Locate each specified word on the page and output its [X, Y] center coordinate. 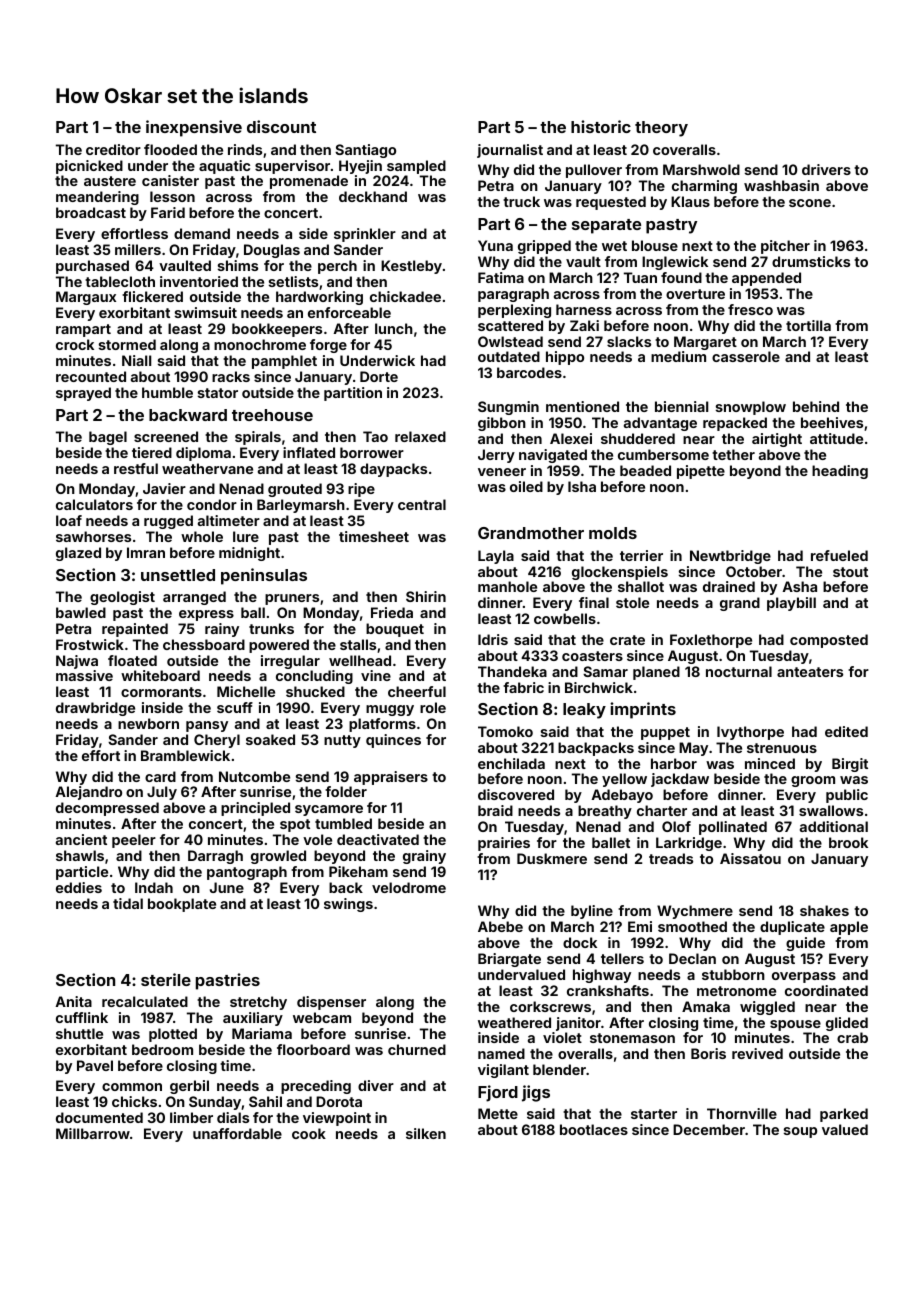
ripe [361, 490]
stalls [358, 644]
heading [840, 472]
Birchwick [599, 687]
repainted [135, 630]
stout [850, 572]
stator [218, 393]
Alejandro [88, 793]
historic [601, 126]
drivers [826, 169]
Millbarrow [93, 1133]
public [847, 796]
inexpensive [194, 128]
